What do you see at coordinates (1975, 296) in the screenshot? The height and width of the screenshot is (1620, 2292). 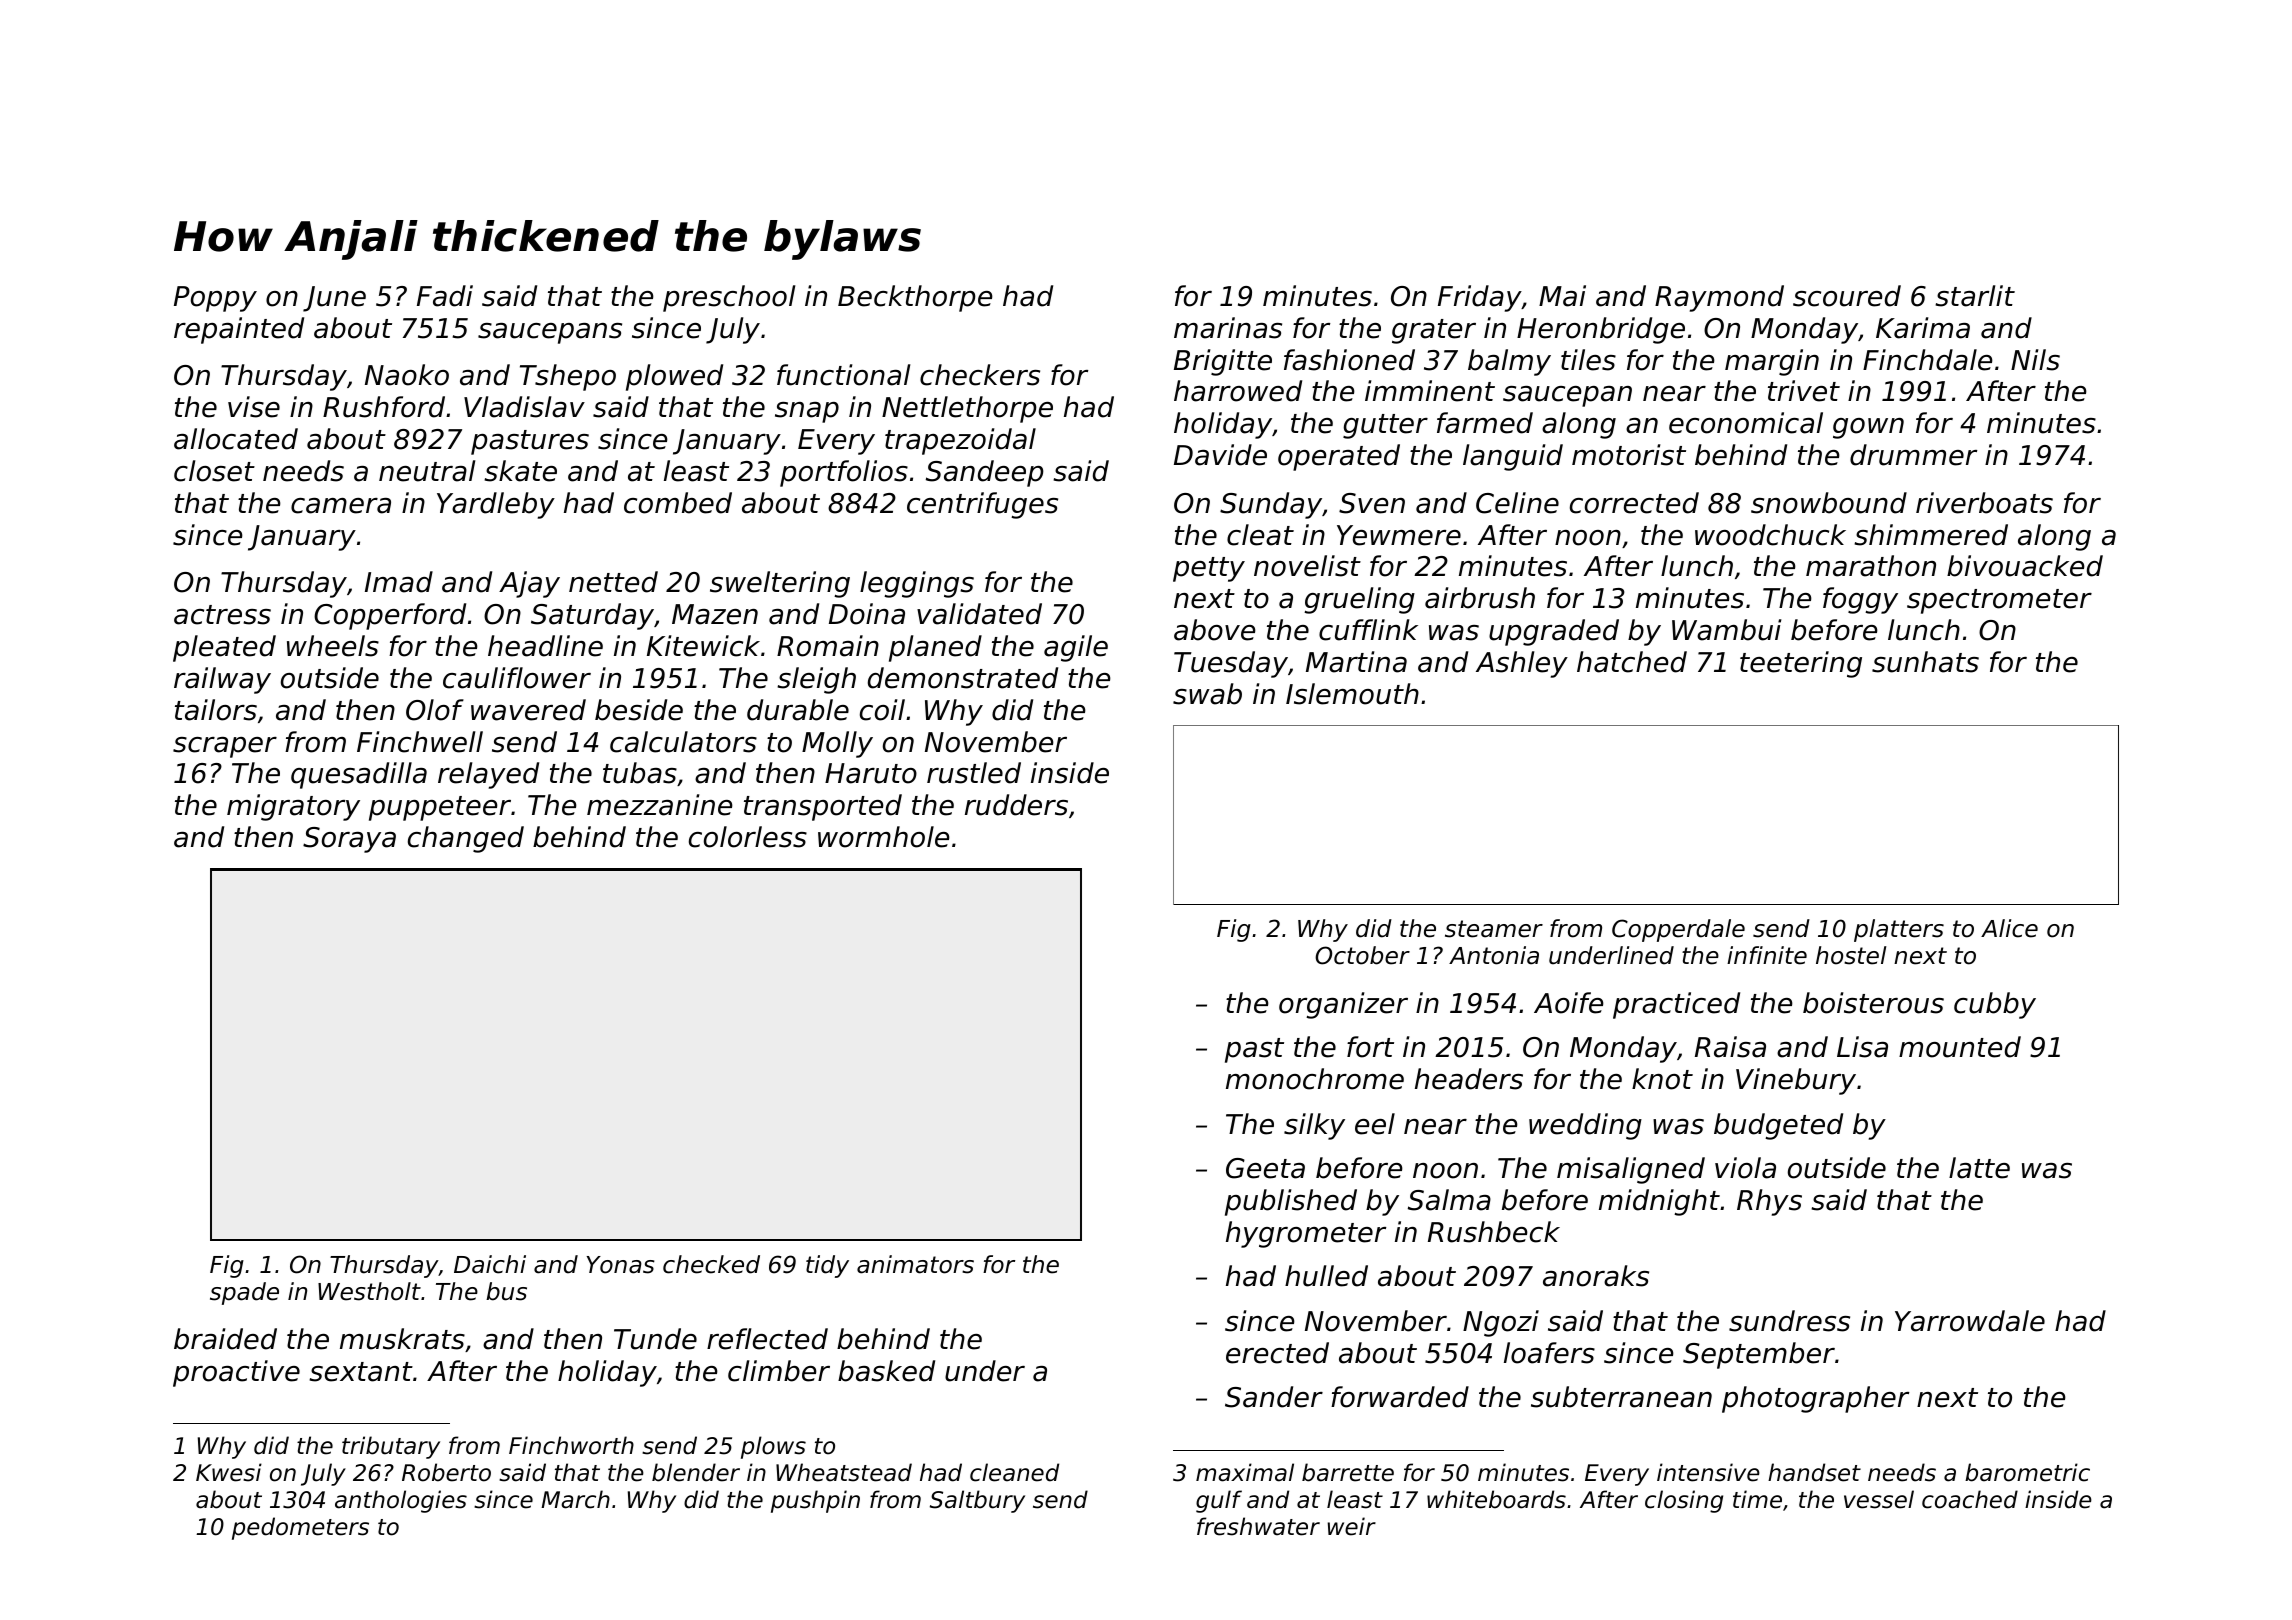 I see `starlit` at bounding box center [1975, 296].
